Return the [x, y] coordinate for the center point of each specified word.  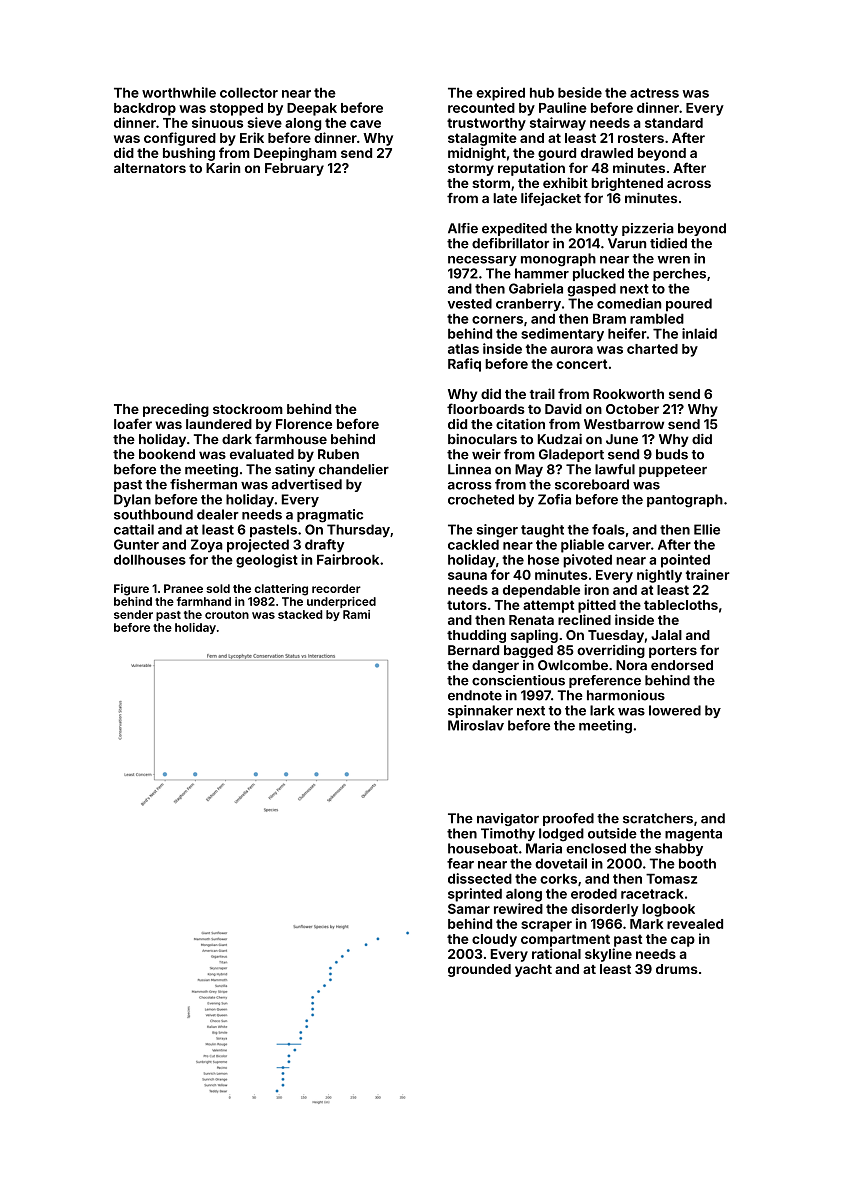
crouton [227, 615]
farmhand [204, 601]
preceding [176, 410]
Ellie [707, 529]
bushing [189, 154]
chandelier [354, 469]
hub [542, 92]
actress [654, 93]
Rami [356, 614]
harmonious [626, 695]
